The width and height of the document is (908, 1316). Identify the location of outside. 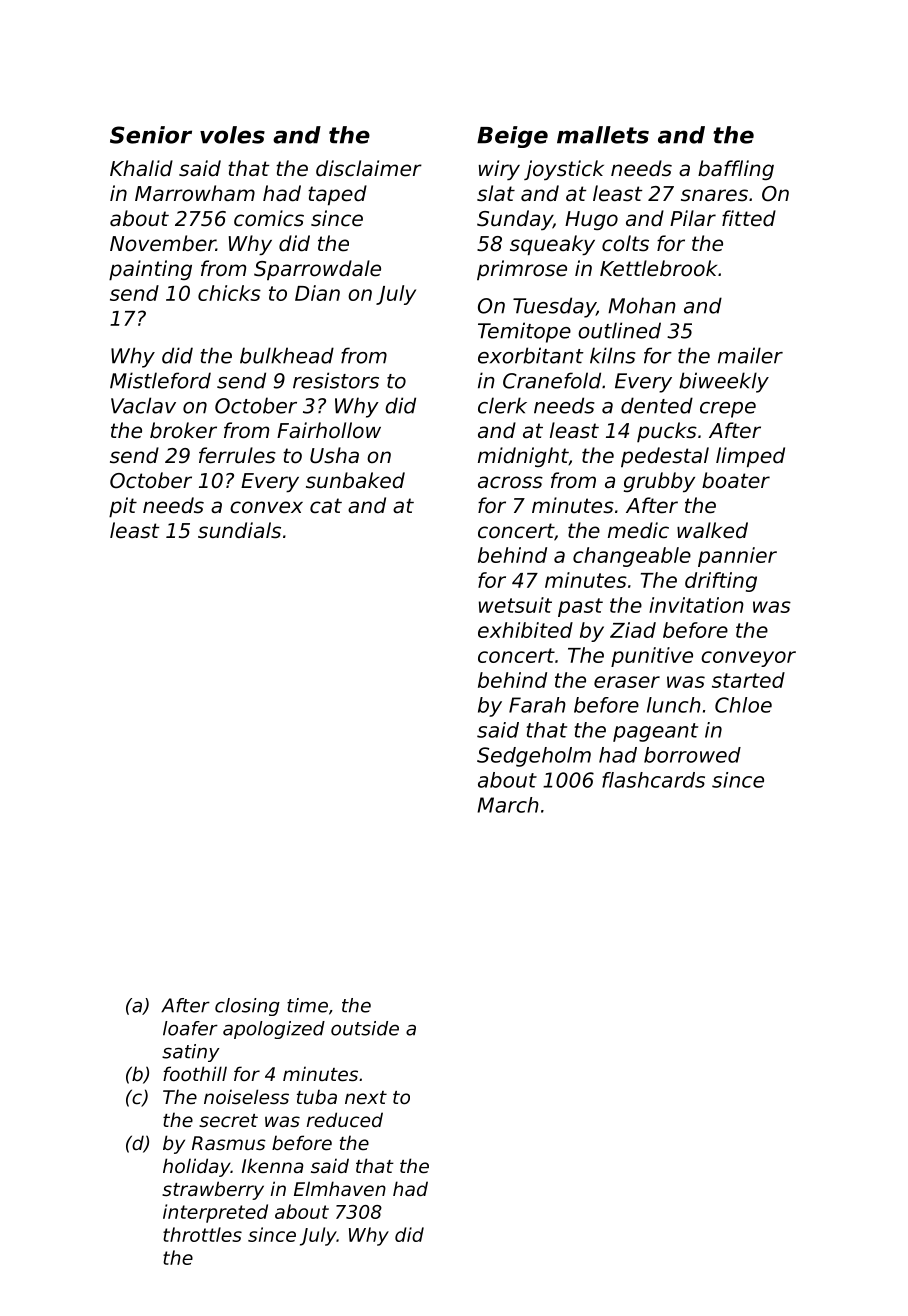
(365, 1028).
